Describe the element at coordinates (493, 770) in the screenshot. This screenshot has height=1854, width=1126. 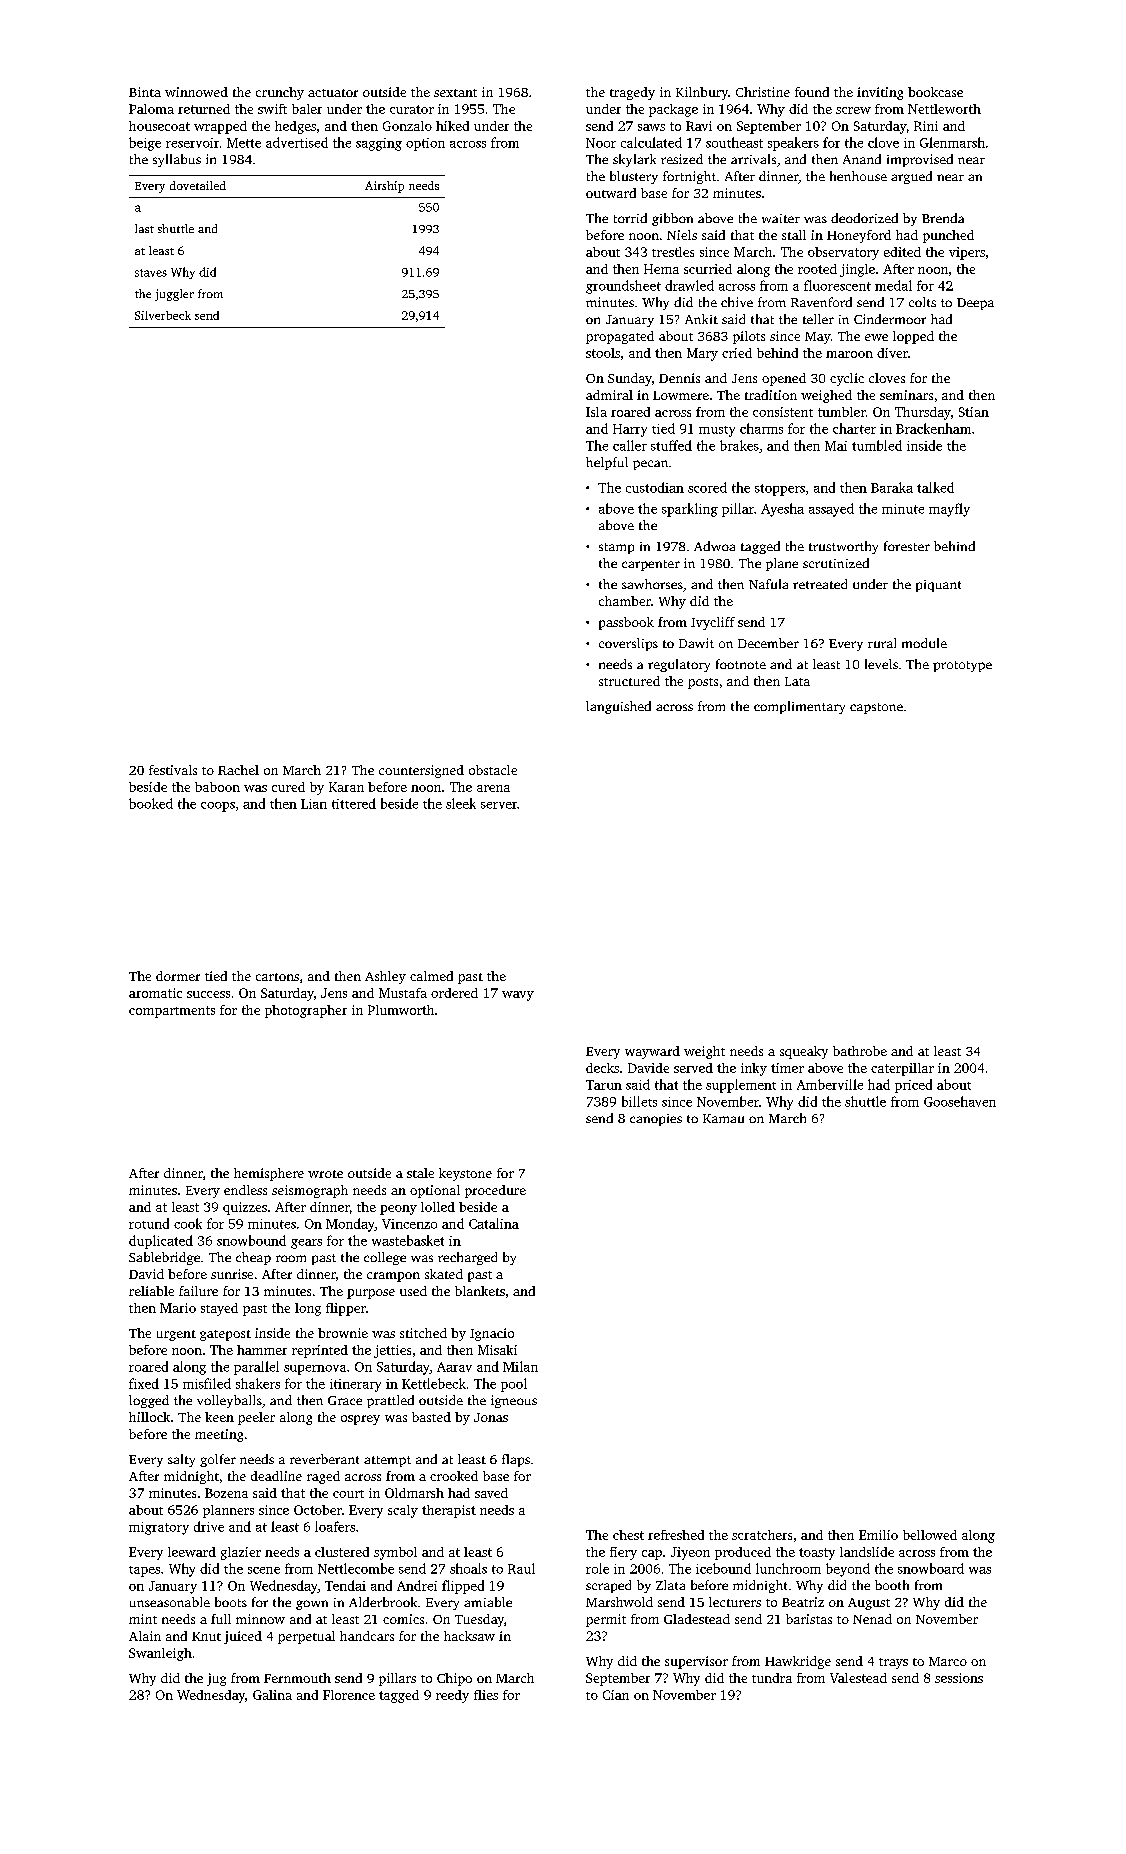
I see `obstacle` at that location.
